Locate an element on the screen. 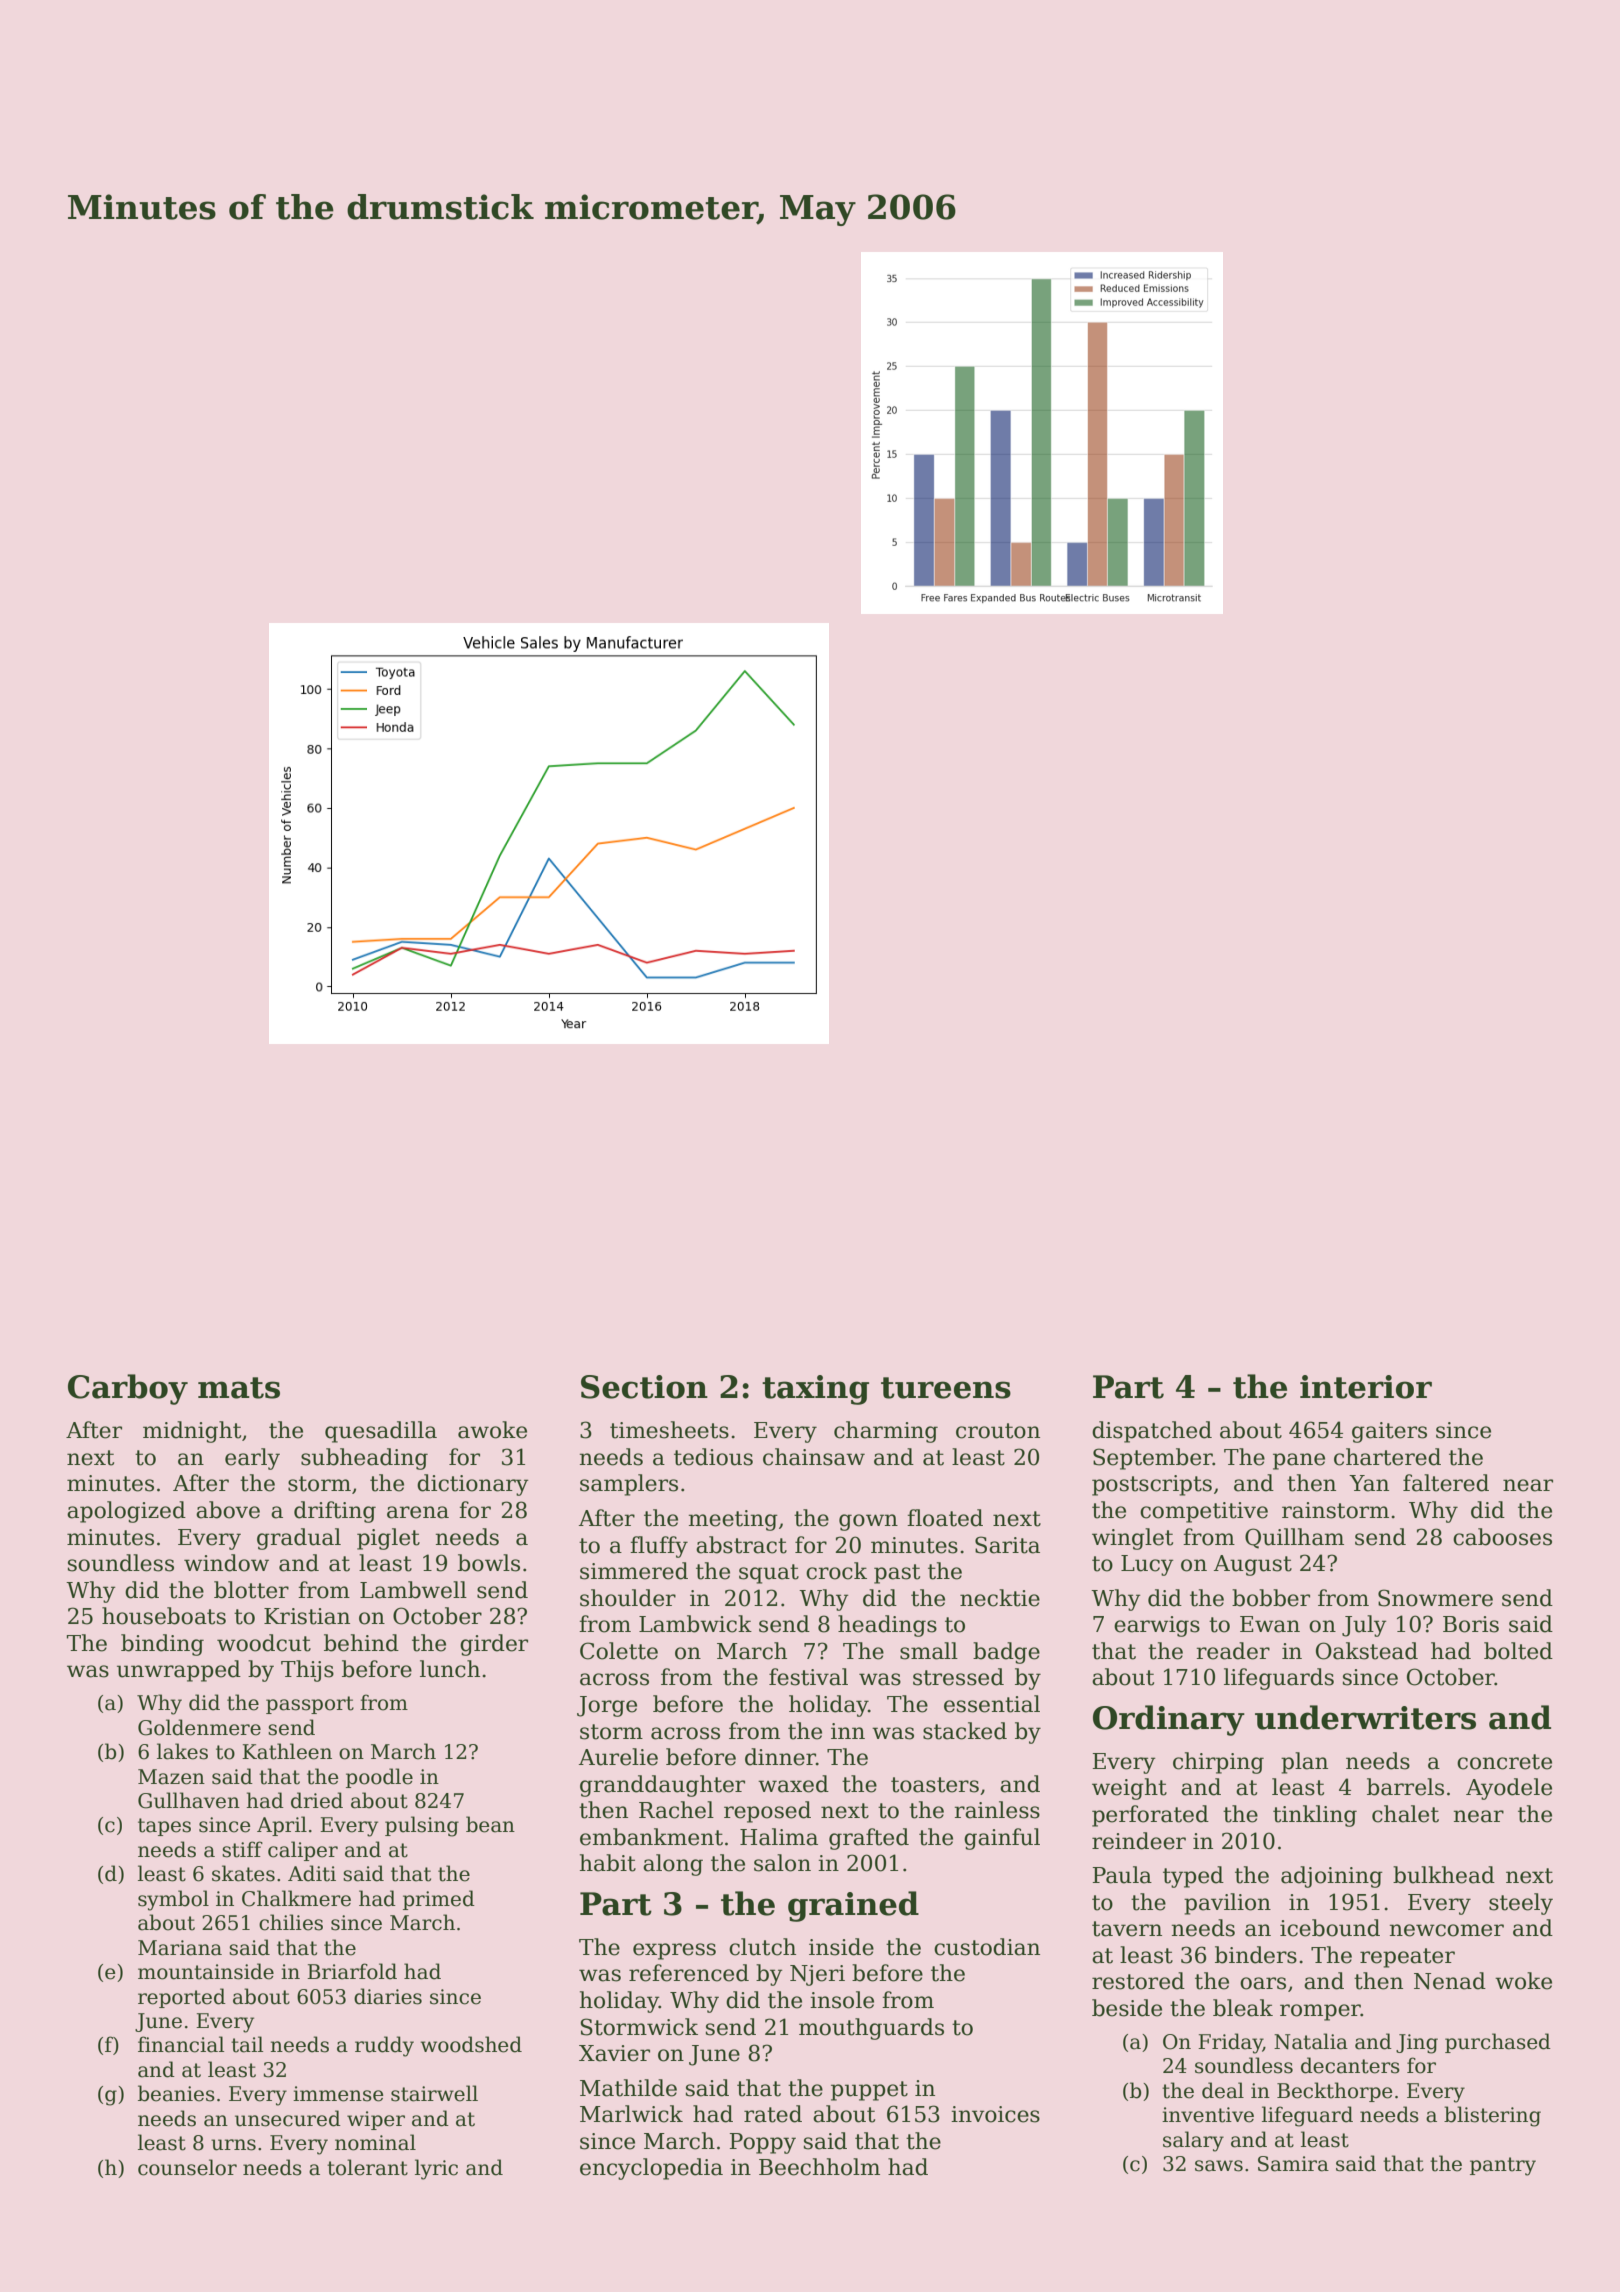 Image resolution: width=1620 pixels, height=2292 pixels. saws is located at coordinates (1219, 2166).
